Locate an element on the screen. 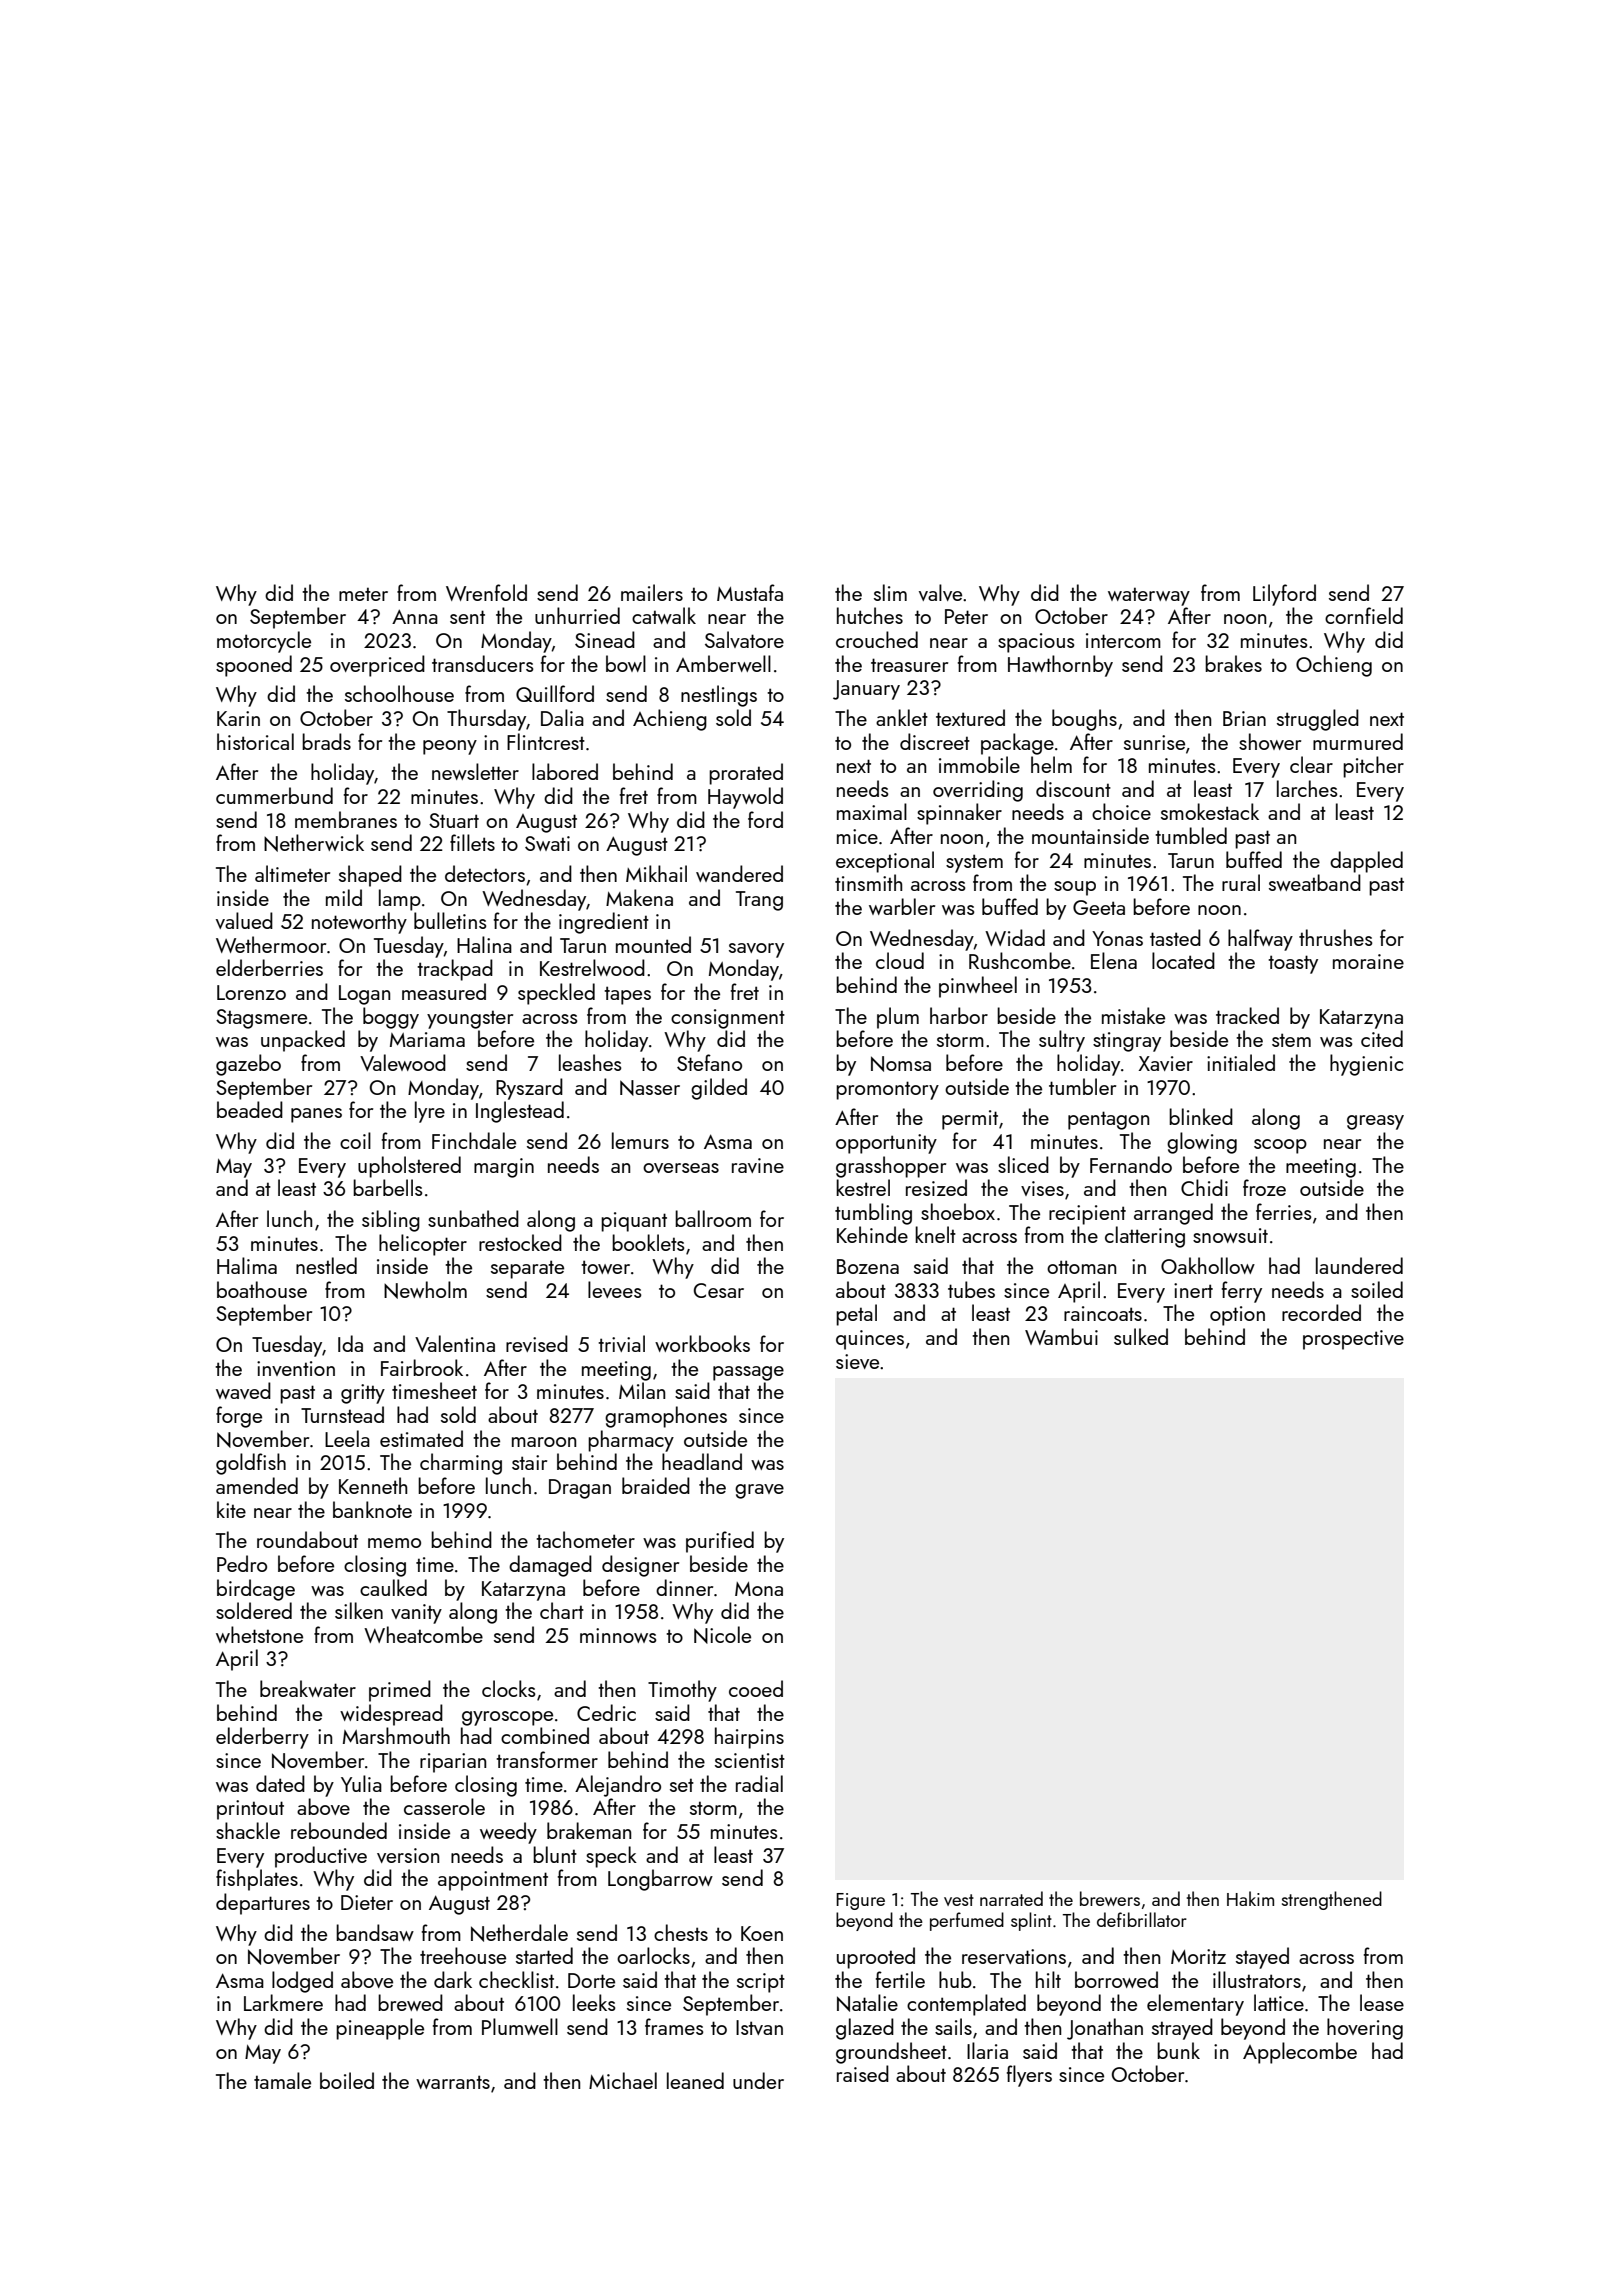 This screenshot has width=1620, height=2292. beaded is located at coordinates (250, 1109).
